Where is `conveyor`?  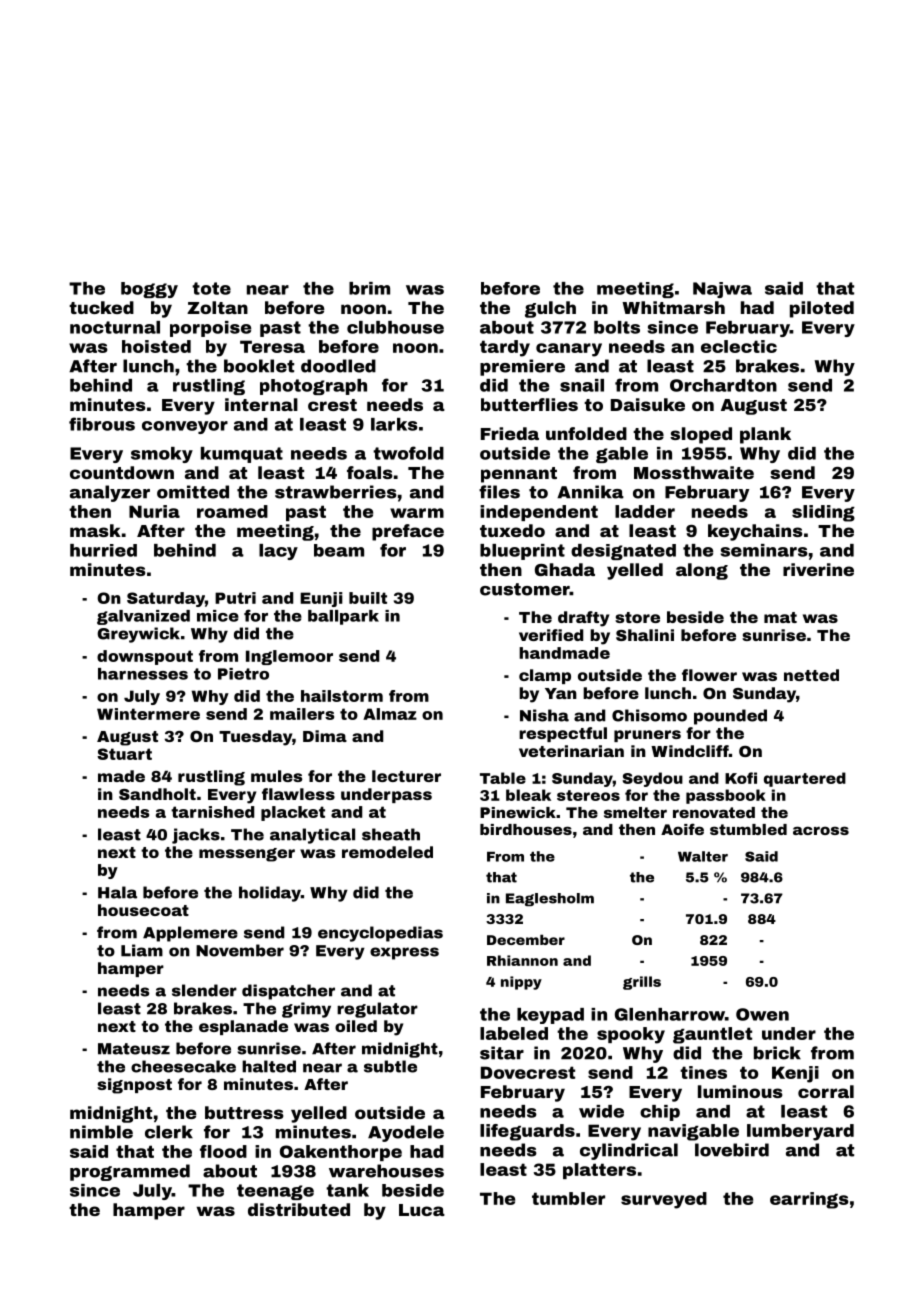
conveyor is located at coordinates (185, 427).
